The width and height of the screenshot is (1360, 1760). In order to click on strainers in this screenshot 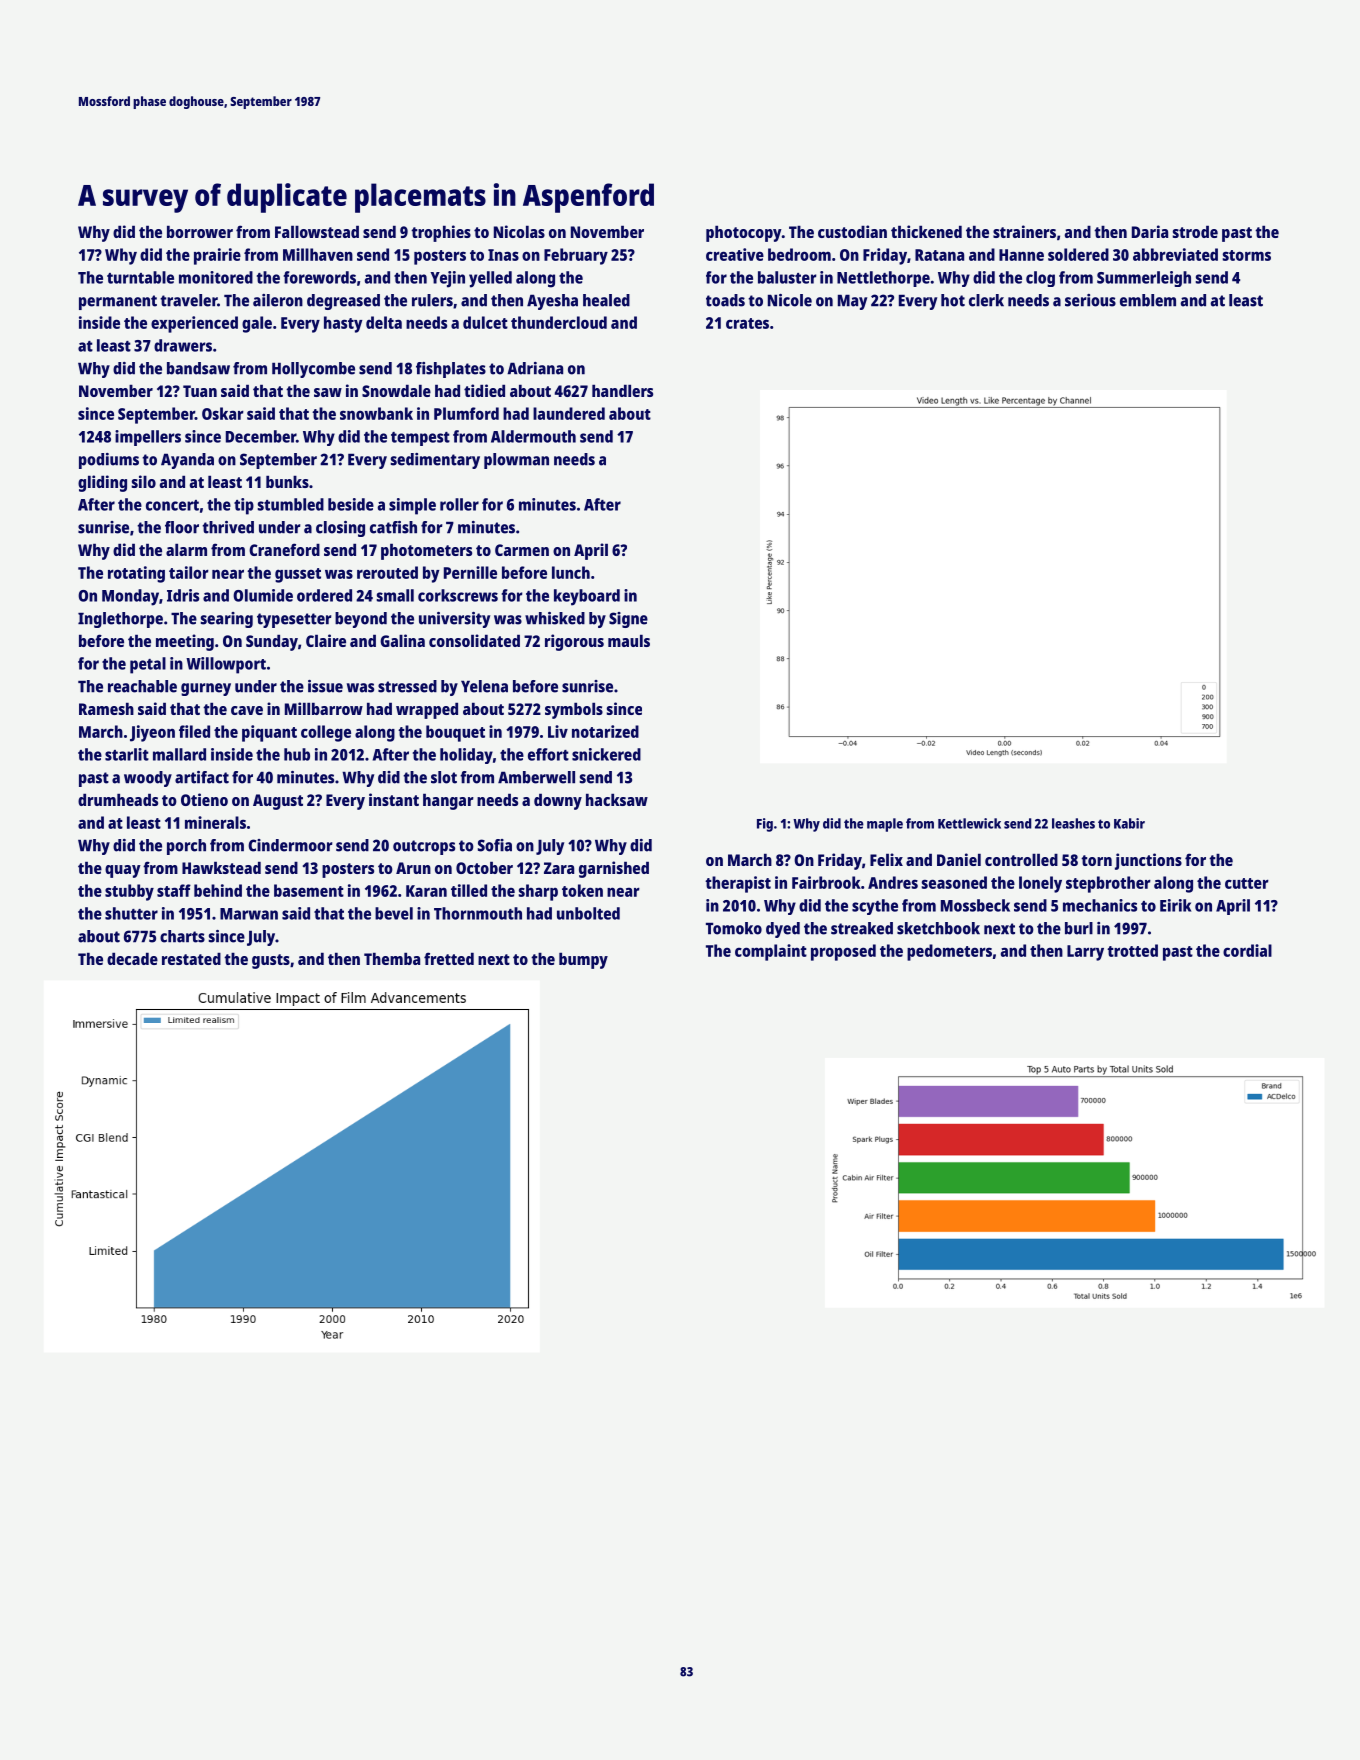, I will do `click(1024, 231)`.
